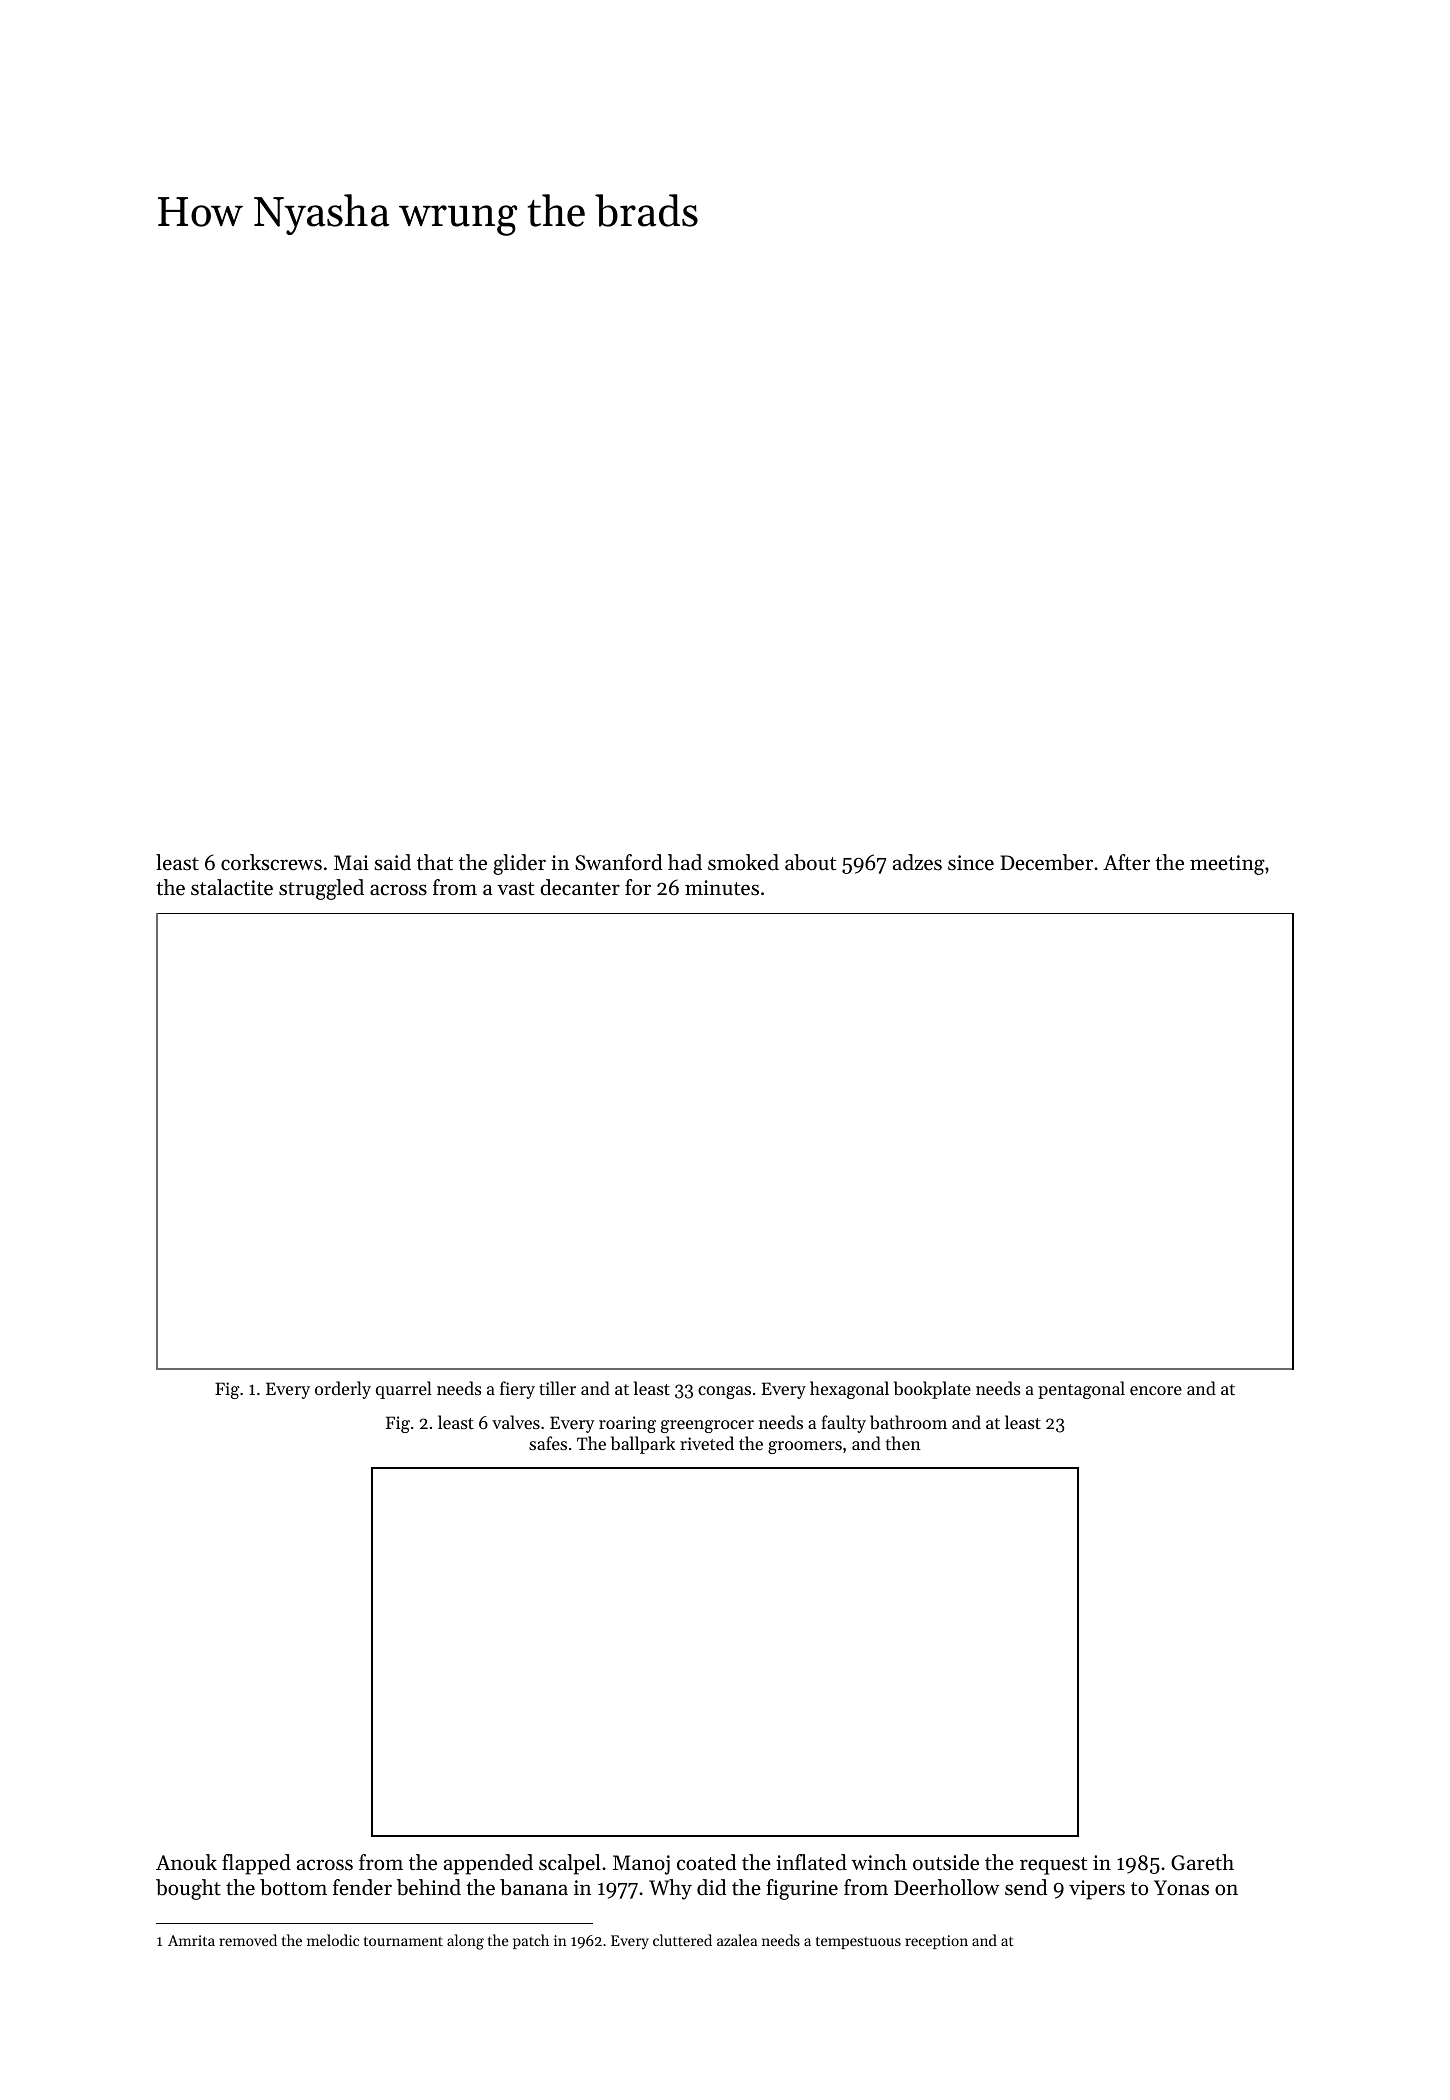 This screenshot has width=1450, height=2100. Describe the element at coordinates (627, 1424) in the screenshot. I see `roaring` at that location.
